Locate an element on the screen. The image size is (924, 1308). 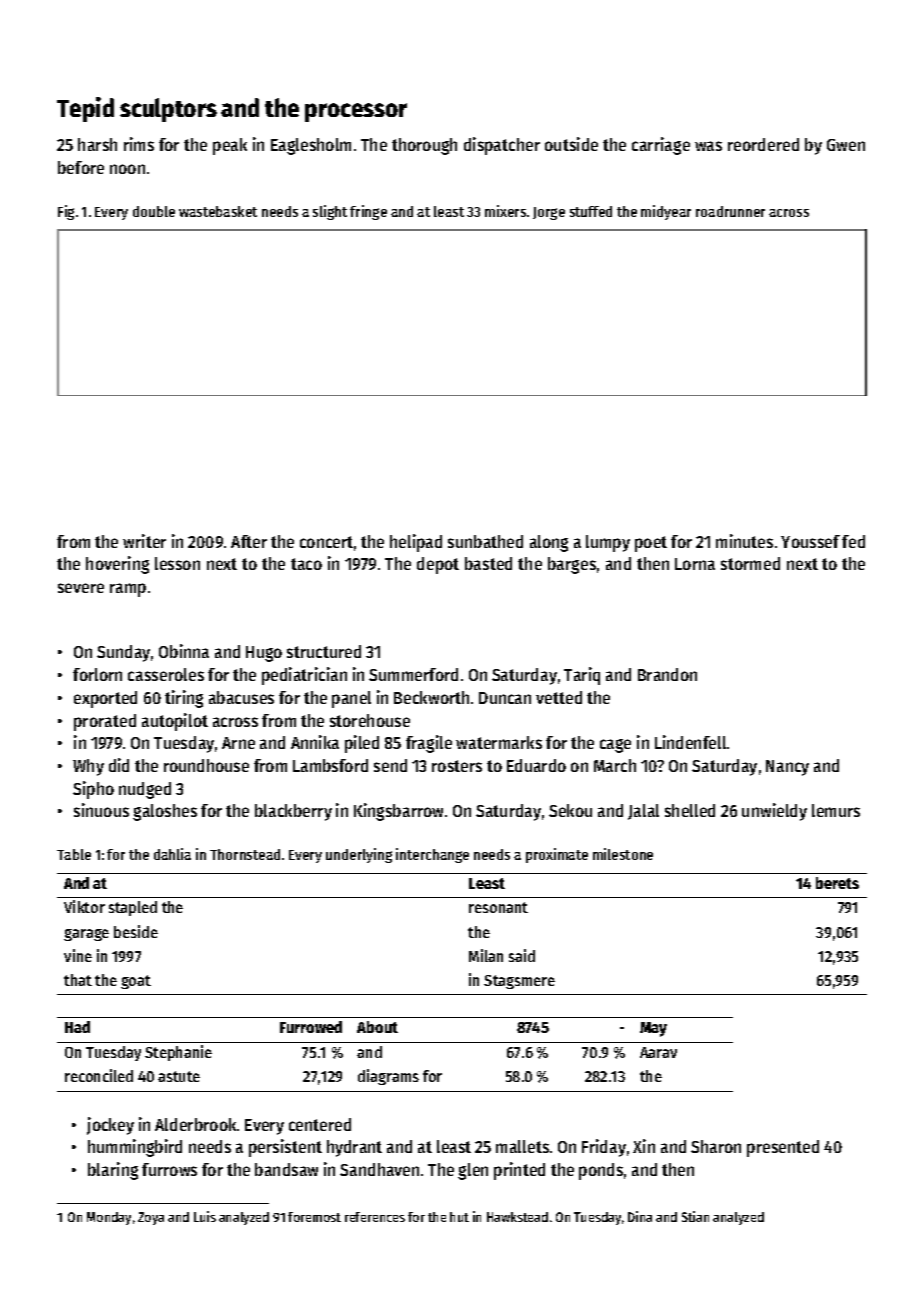
slight is located at coordinates (330, 212).
